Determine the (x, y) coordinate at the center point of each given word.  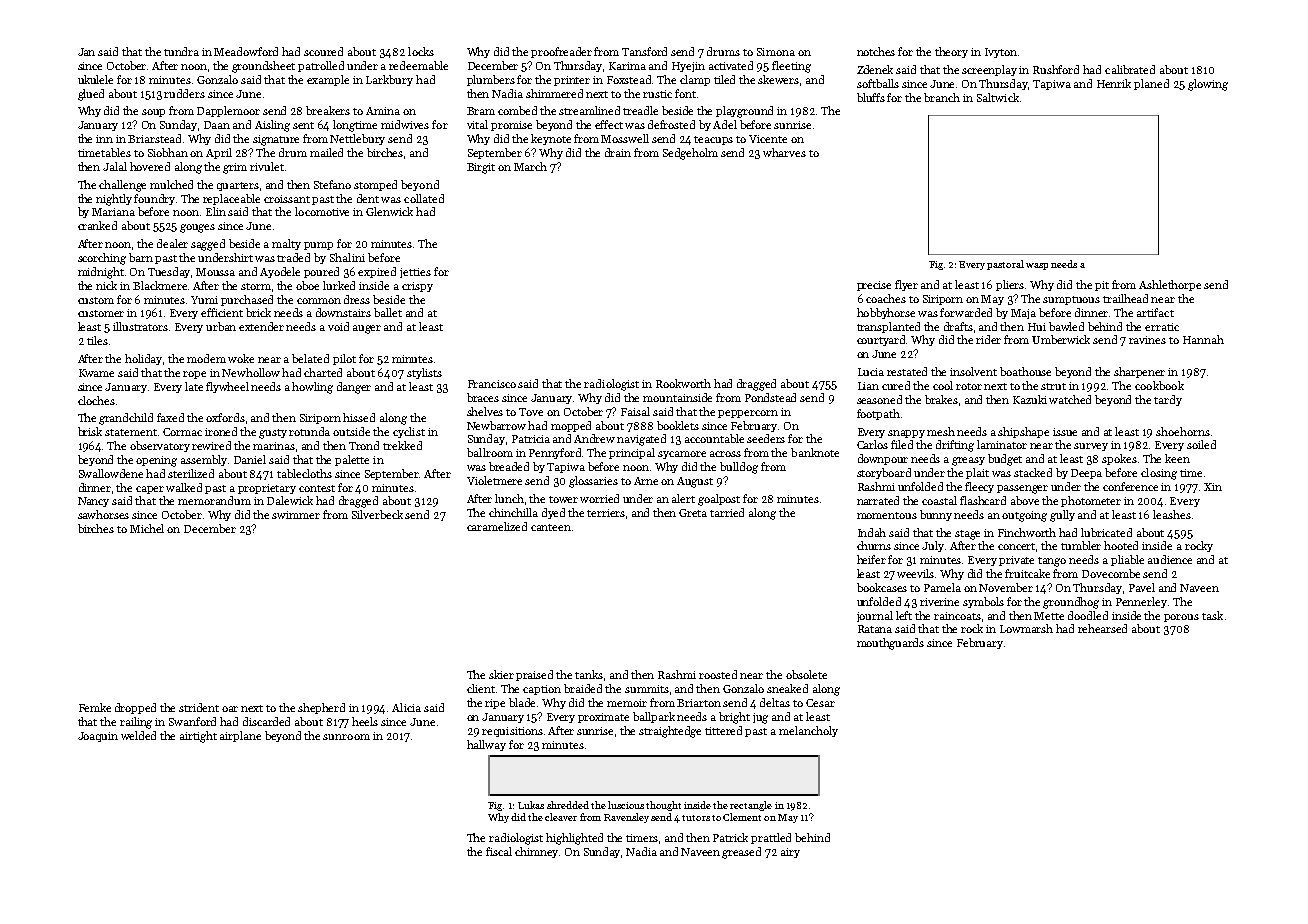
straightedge (670, 732)
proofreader (561, 52)
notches (876, 51)
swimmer (296, 515)
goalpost (719, 500)
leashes (1172, 514)
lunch (509, 498)
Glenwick (389, 211)
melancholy (808, 731)
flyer (906, 285)
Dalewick (290, 500)
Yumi (204, 300)
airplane (240, 736)
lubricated (1106, 532)
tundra (181, 51)
